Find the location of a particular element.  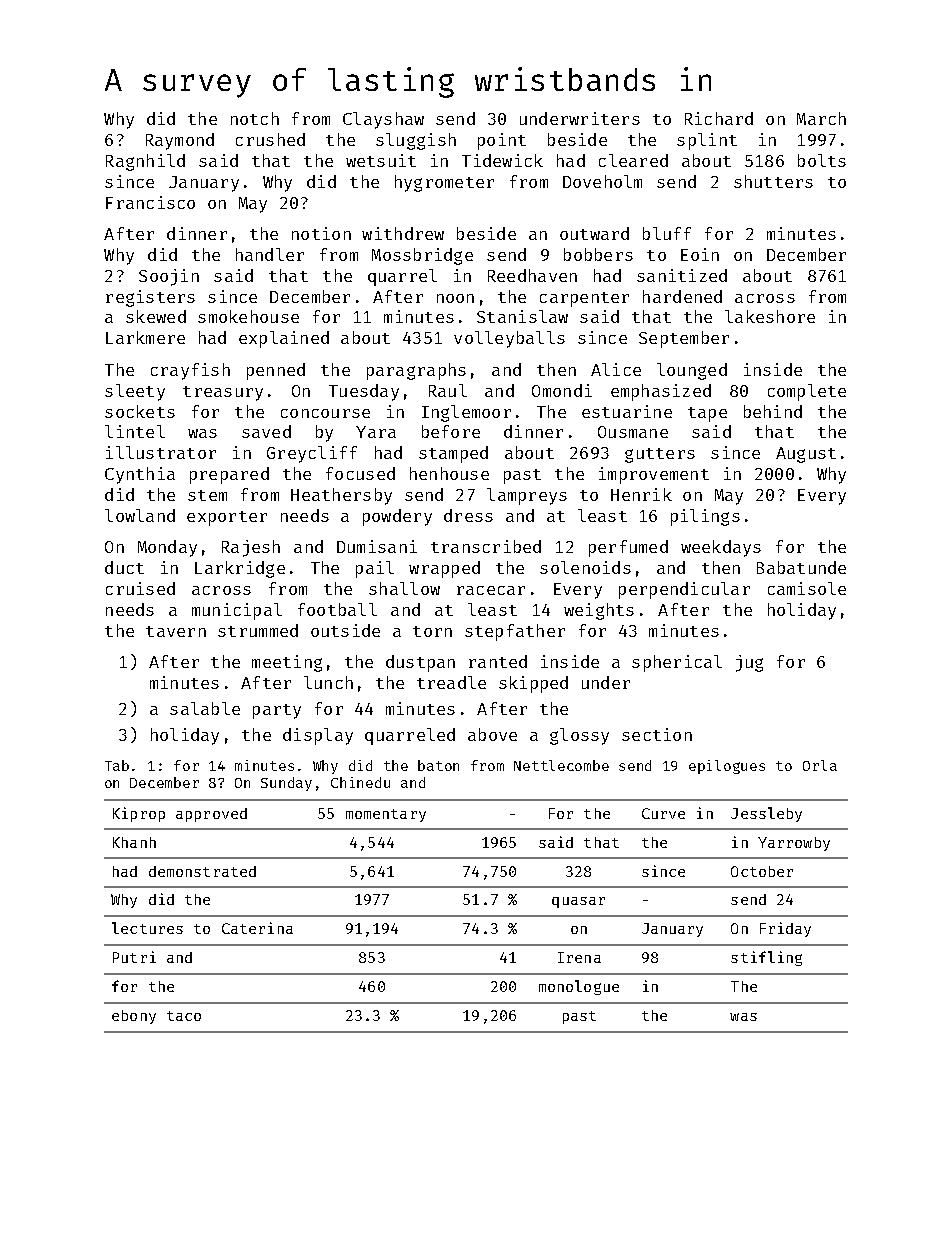

Irena is located at coordinates (579, 957).
